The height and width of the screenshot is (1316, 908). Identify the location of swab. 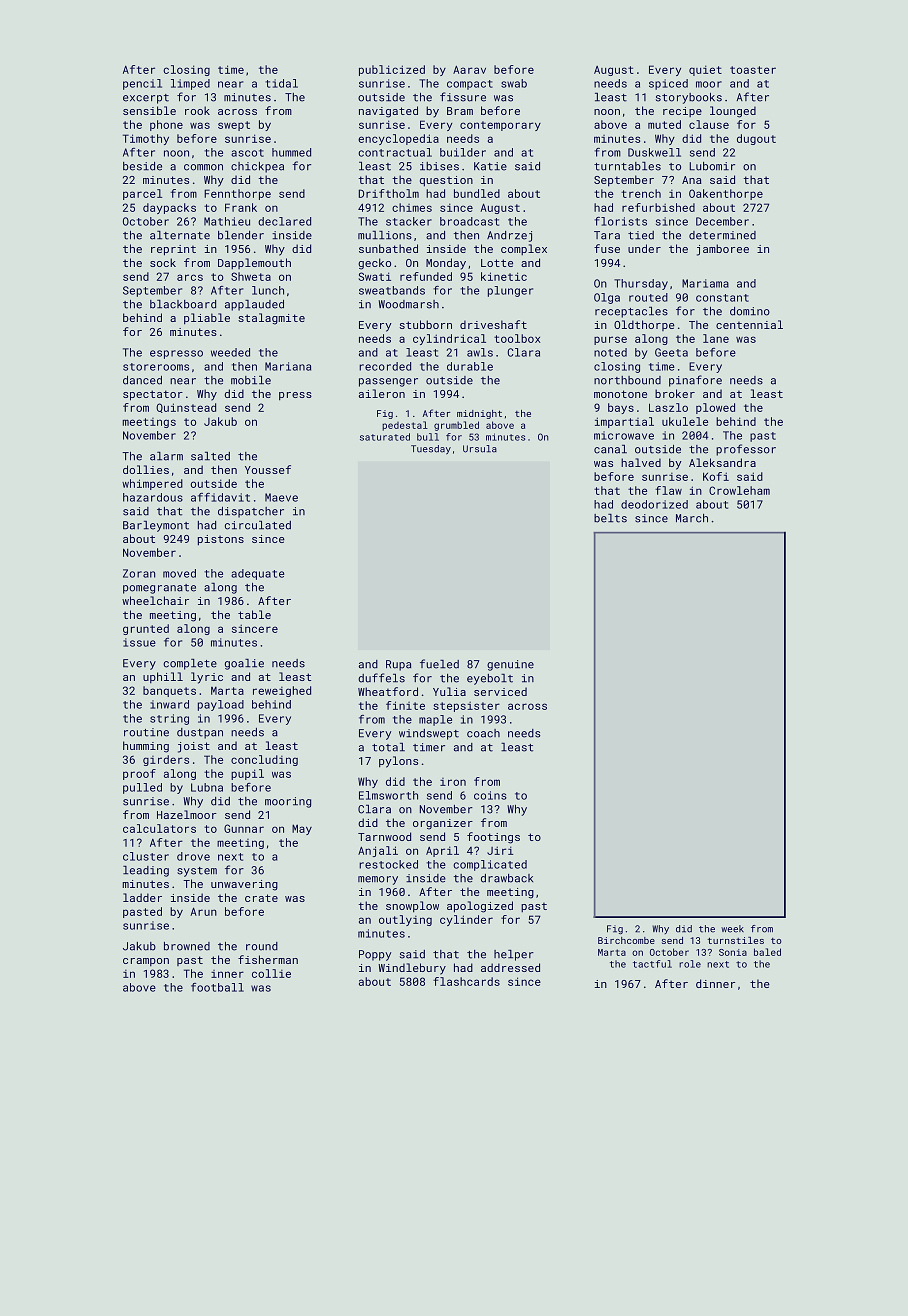
(514, 83).
